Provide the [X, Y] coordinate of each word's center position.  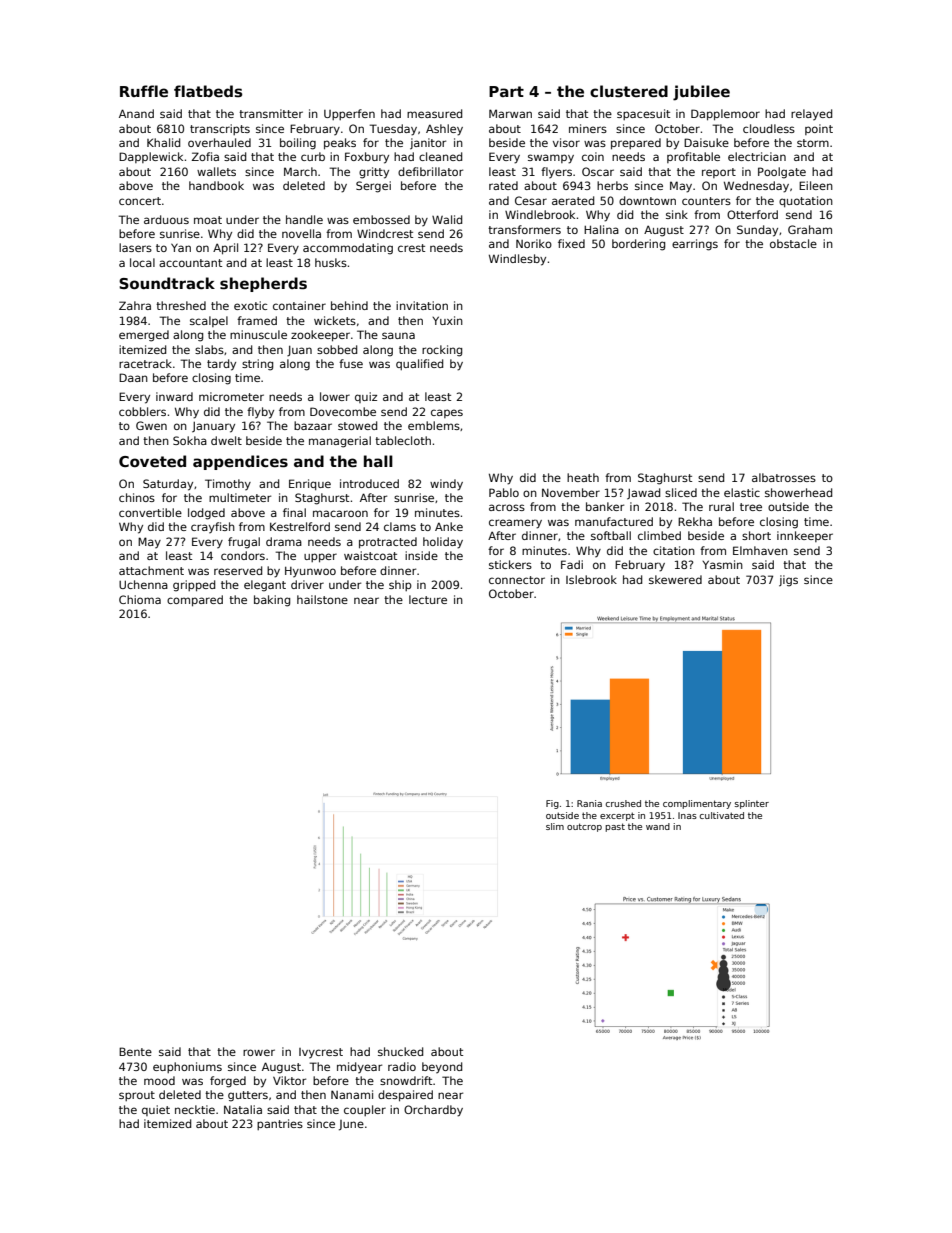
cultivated [722, 815]
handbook [216, 185]
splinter [752, 804]
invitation [422, 305]
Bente [135, 1051]
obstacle [793, 243]
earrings [695, 245]
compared [195, 601]
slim [555, 826]
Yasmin [722, 564]
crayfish [213, 527]
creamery [515, 524]
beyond [442, 1067]
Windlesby [517, 260]
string [257, 365]
